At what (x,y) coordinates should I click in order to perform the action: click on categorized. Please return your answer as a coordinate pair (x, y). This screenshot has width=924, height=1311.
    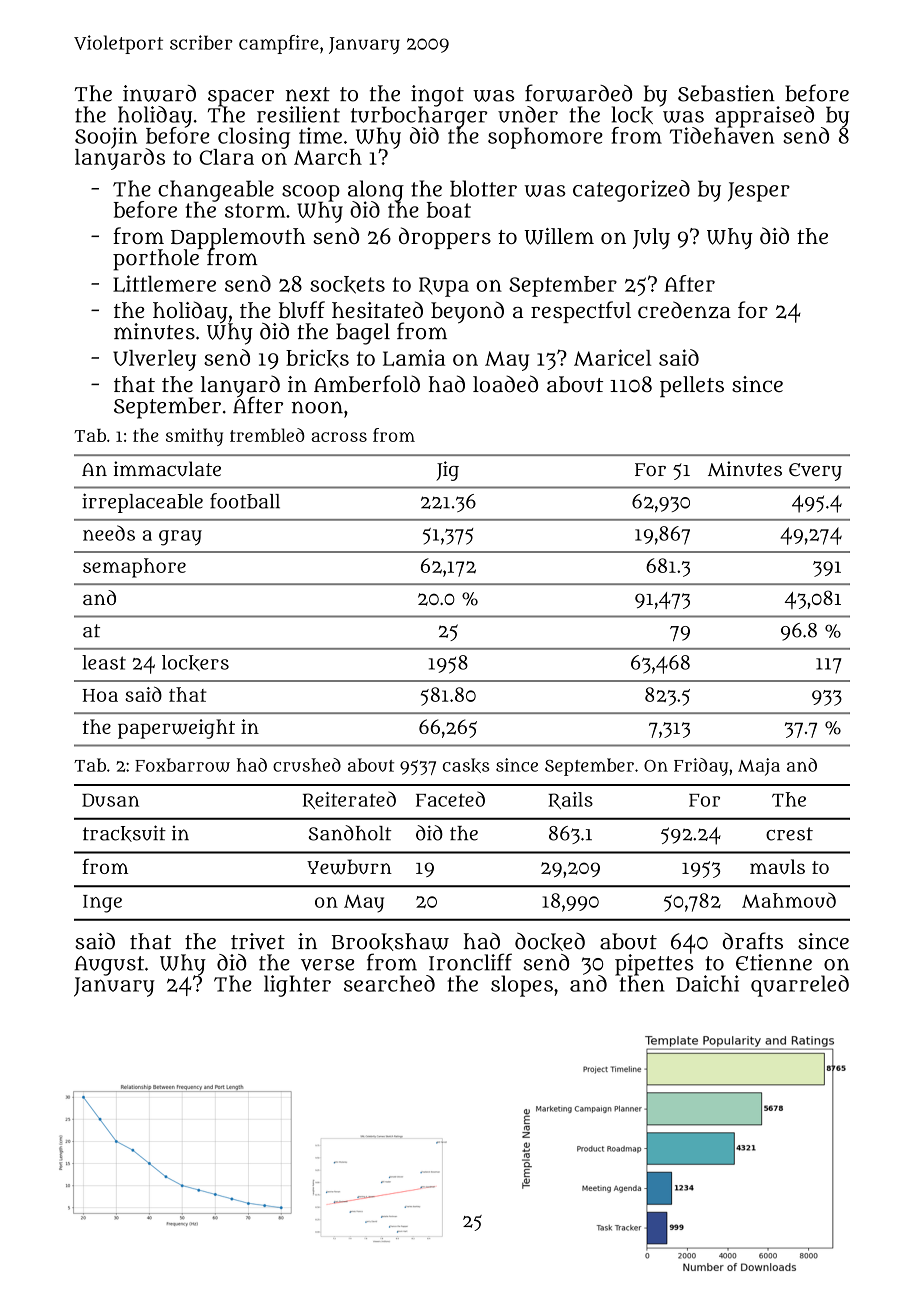
    Looking at the image, I should click on (631, 191).
